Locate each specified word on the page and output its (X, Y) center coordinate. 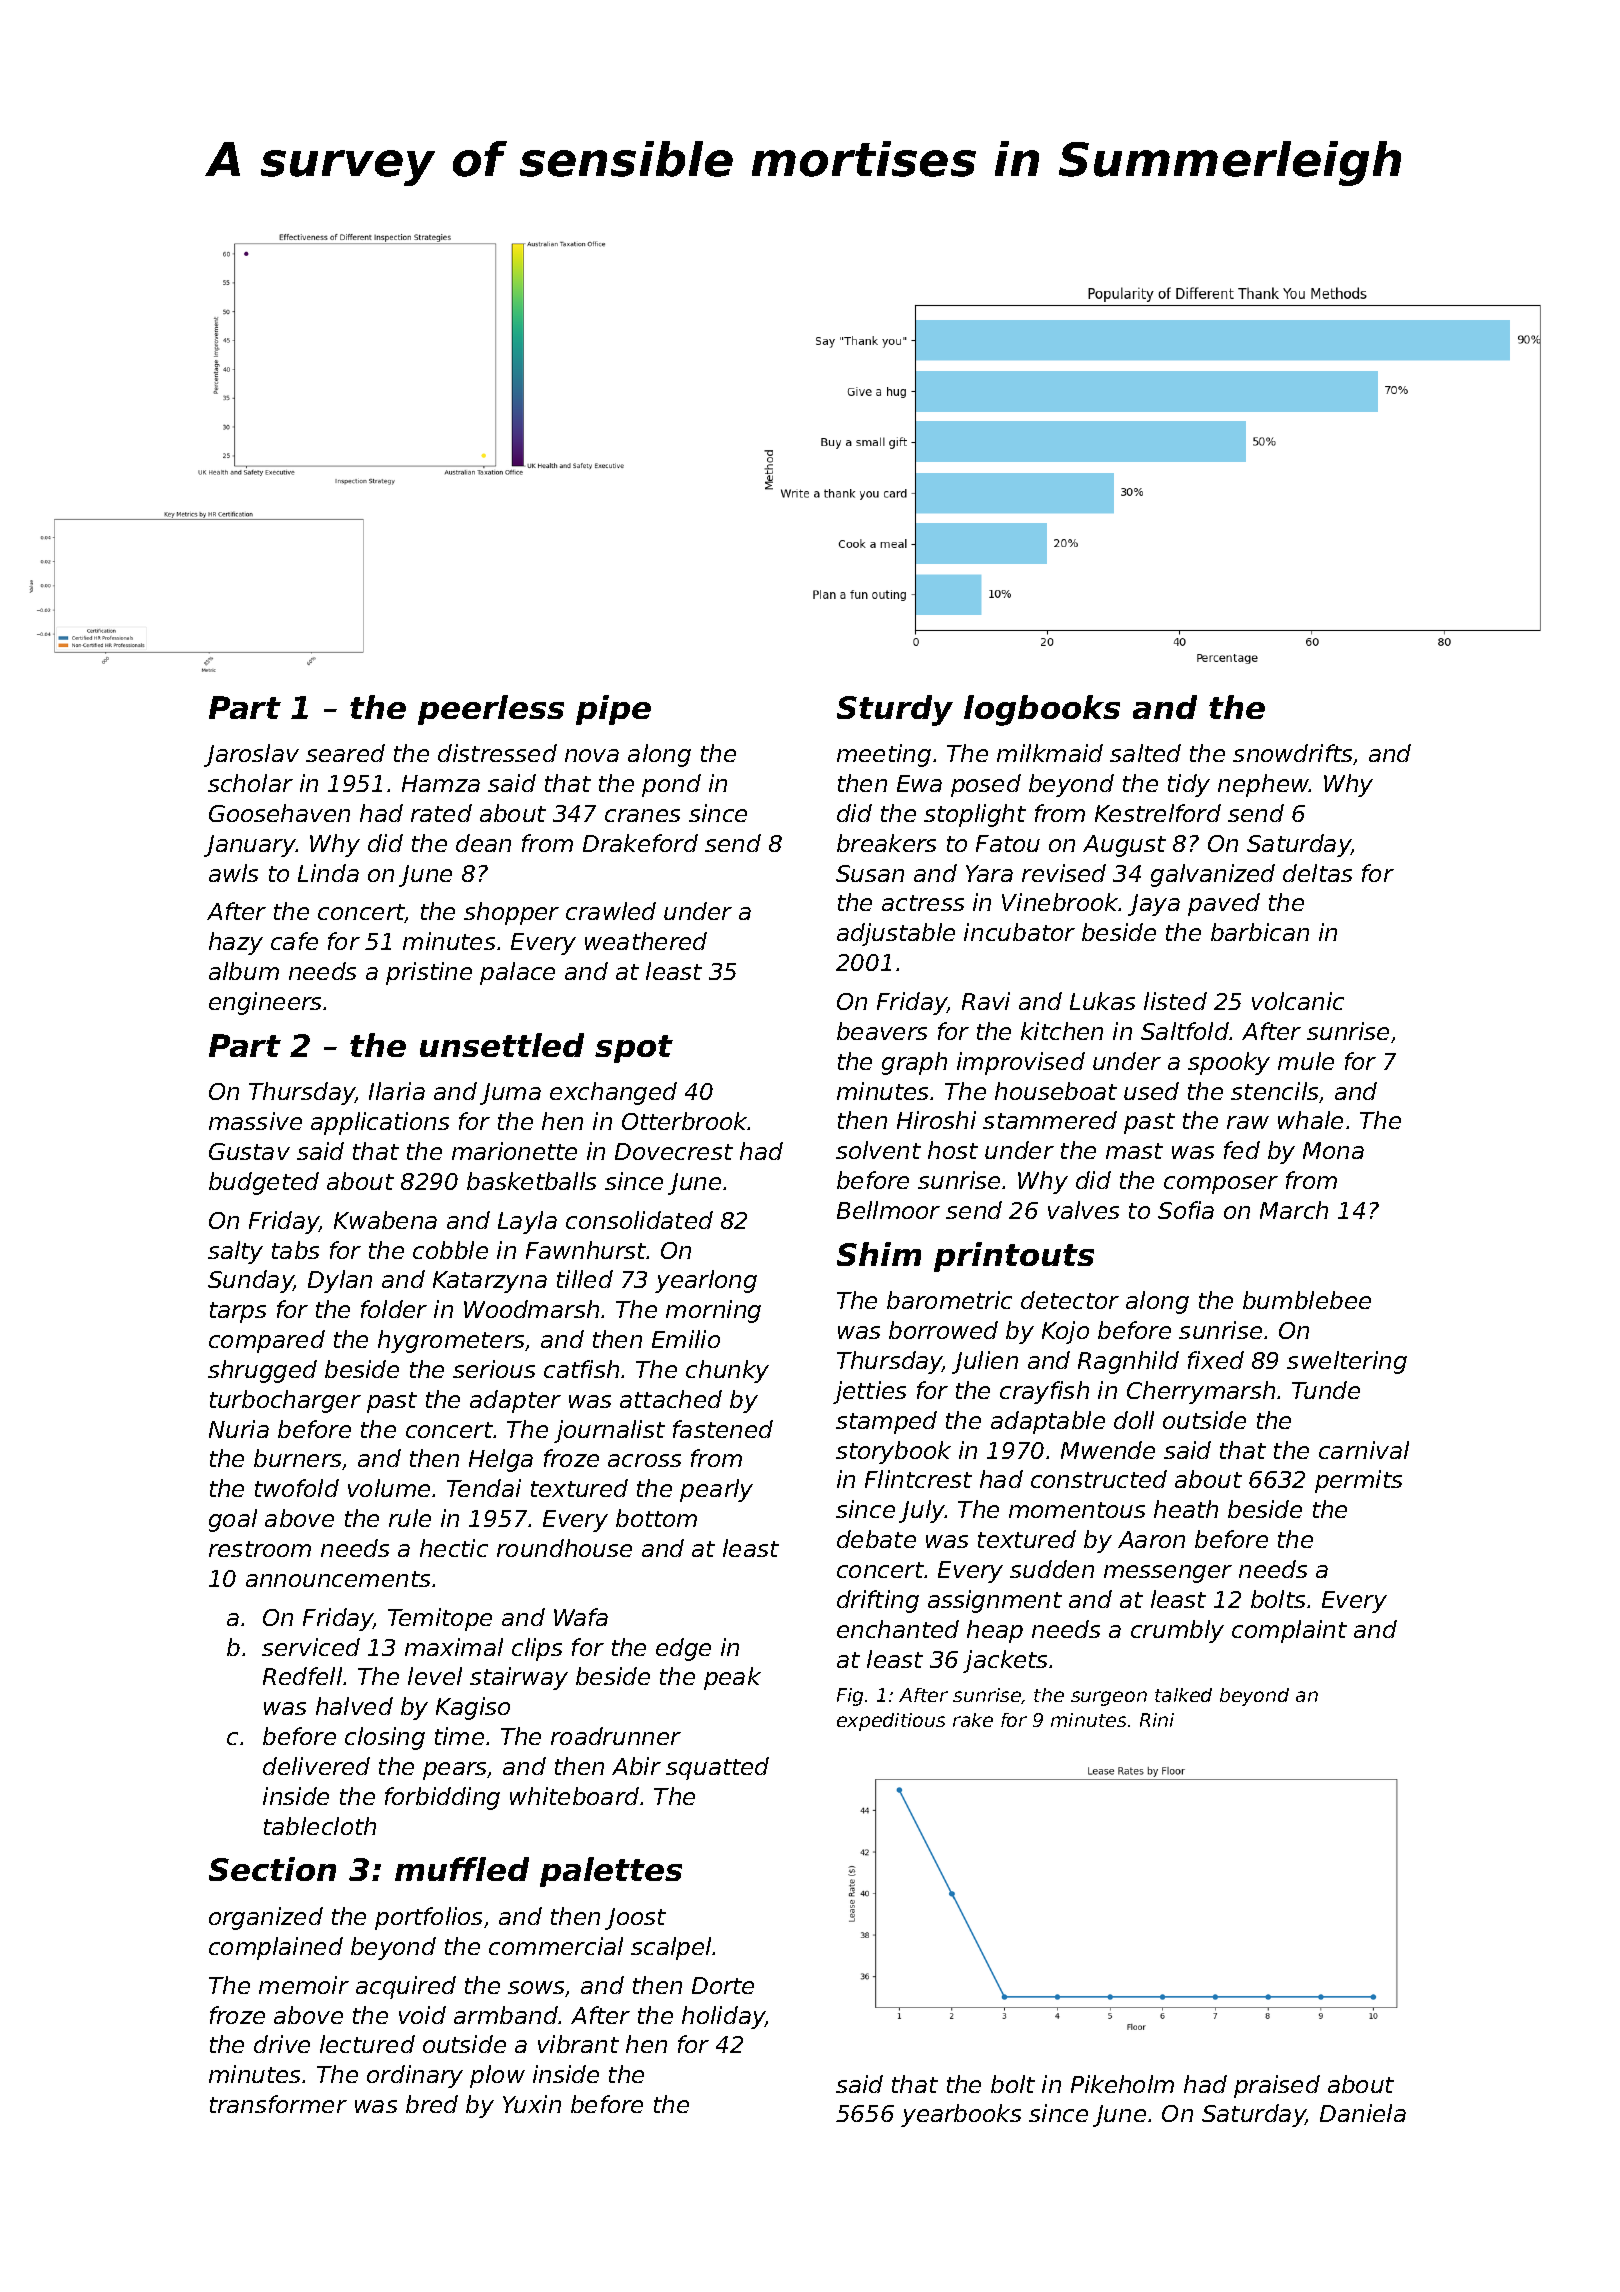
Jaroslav (251, 755)
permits (1358, 1481)
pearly (716, 1490)
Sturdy (895, 710)
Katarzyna (490, 1282)
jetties (869, 1392)
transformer (278, 2104)
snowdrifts (1292, 753)
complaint (1289, 1631)
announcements (338, 1579)
